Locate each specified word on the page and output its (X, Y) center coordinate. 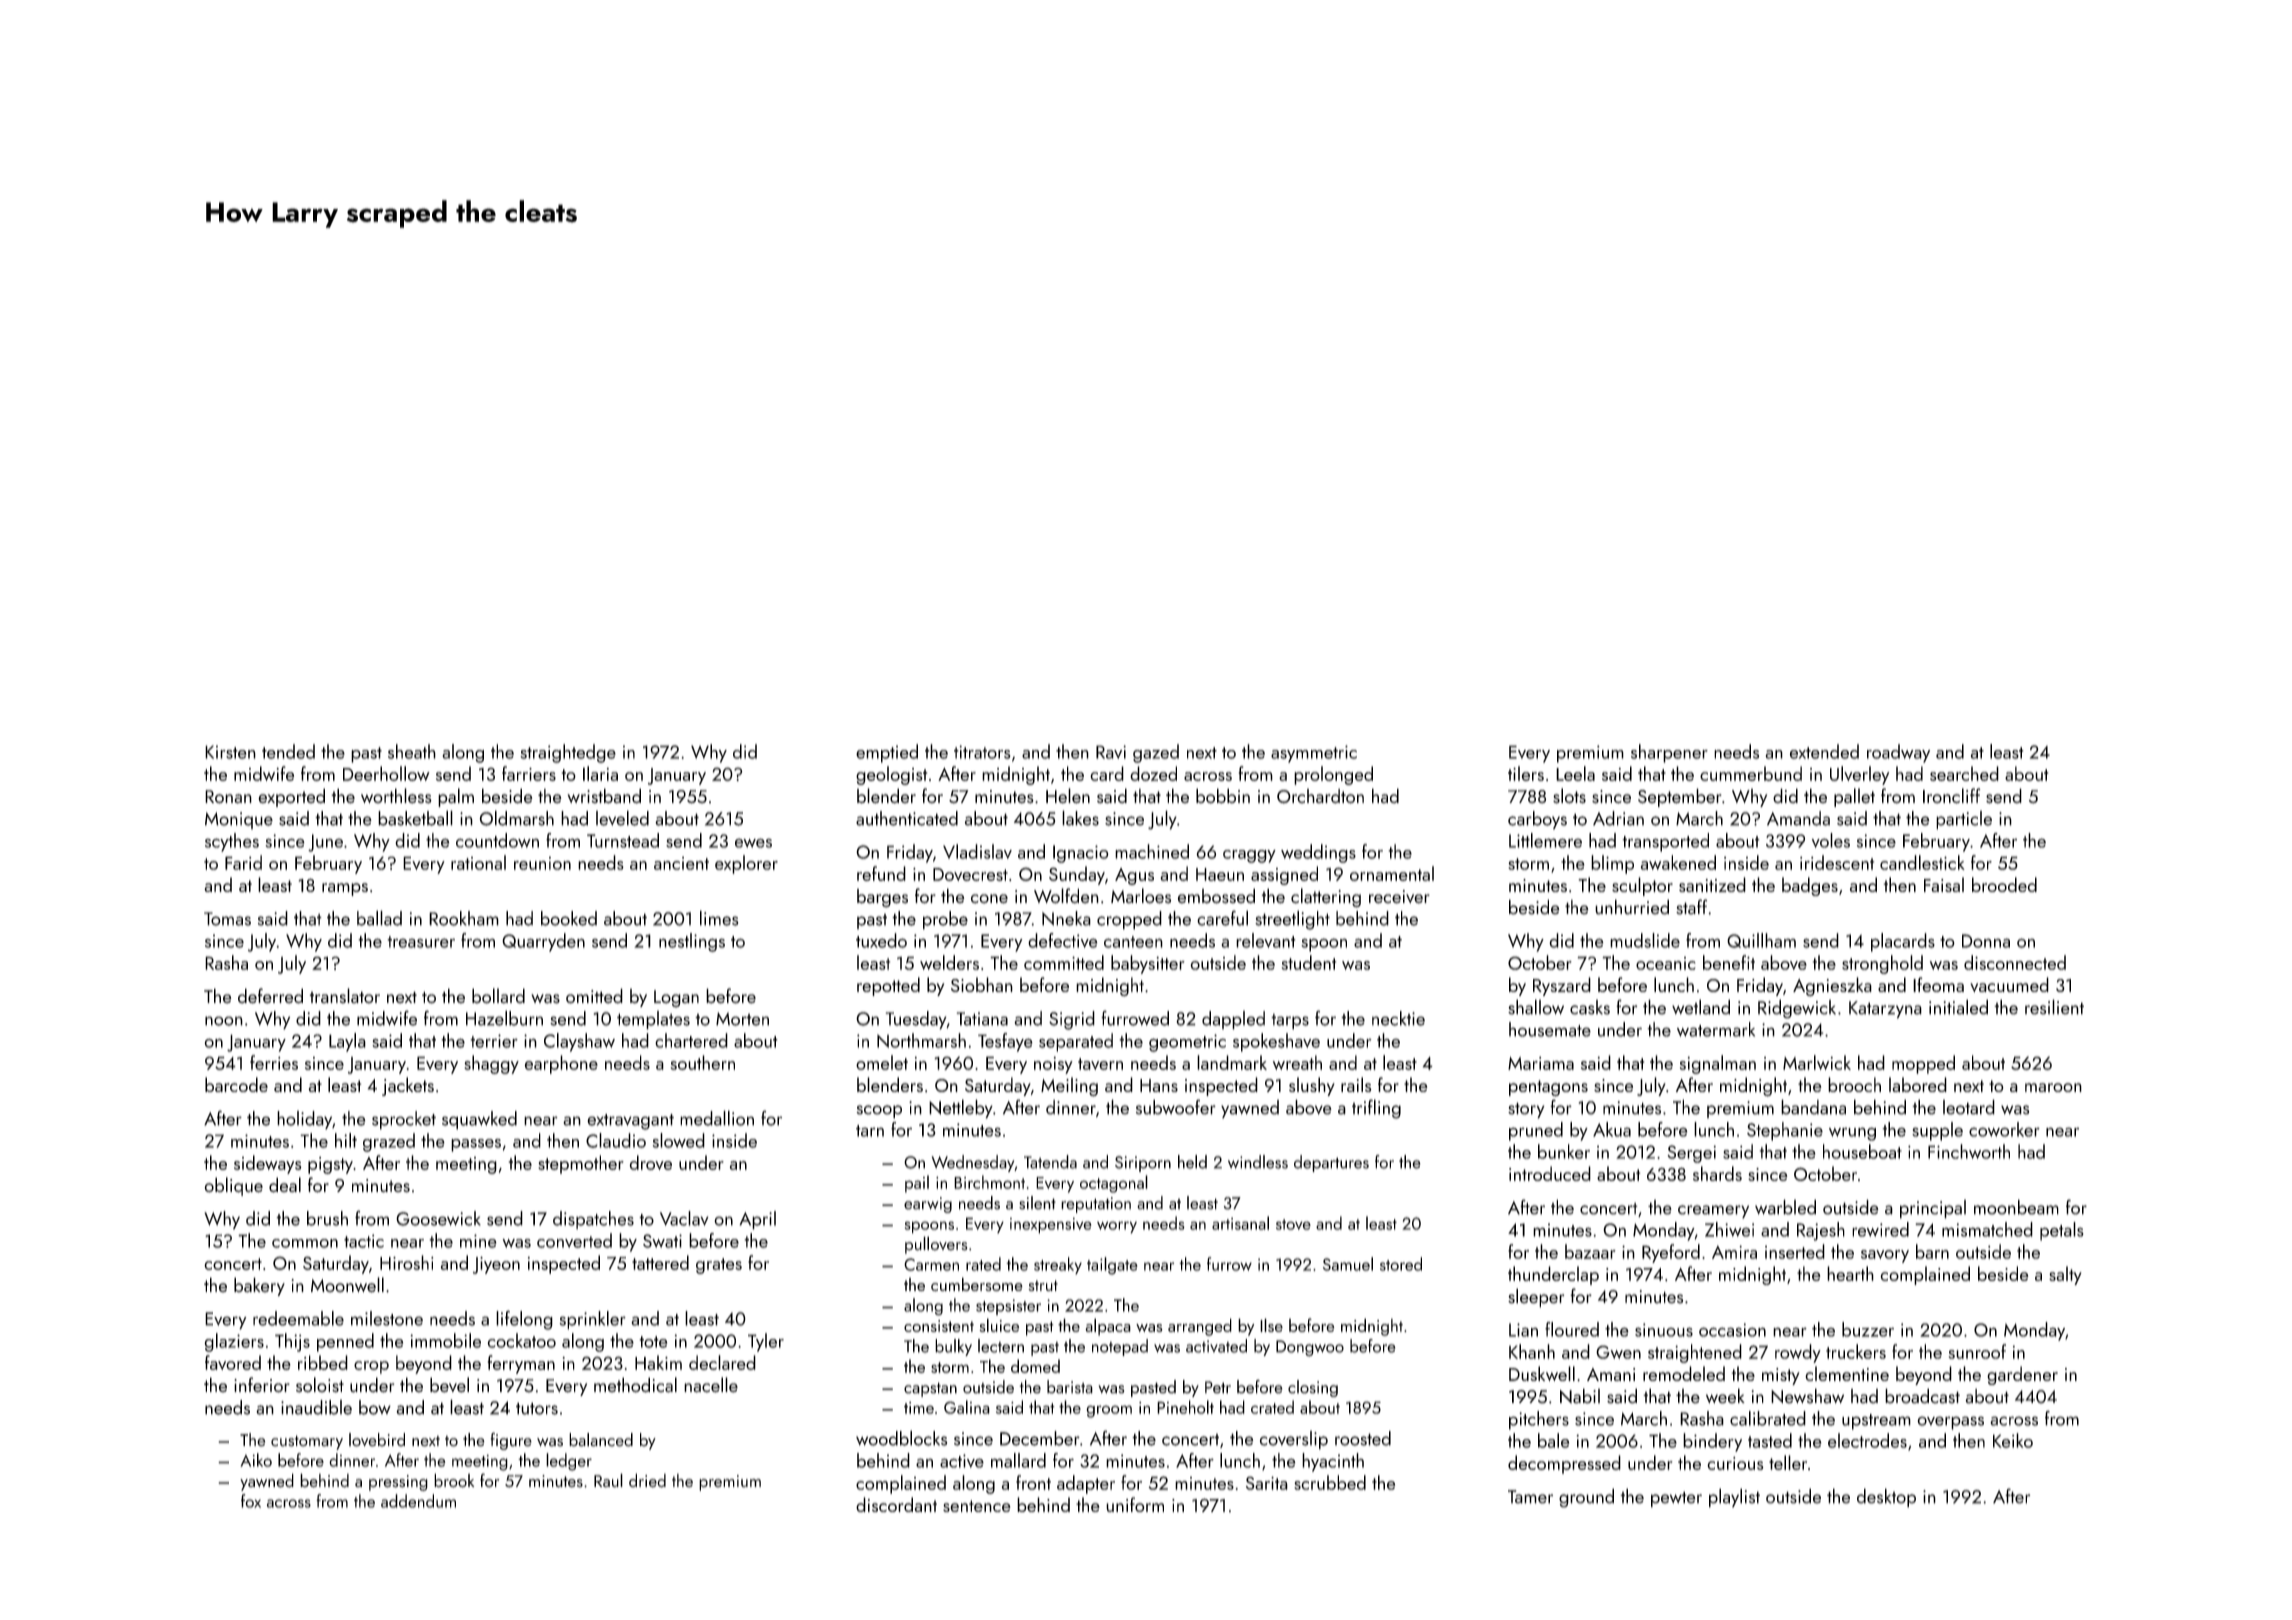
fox (251, 1501)
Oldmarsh (516, 818)
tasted (1770, 1440)
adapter (1086, 1484)
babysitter (1148, 964)
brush (327, 1218)
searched (1964, 773)
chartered (691, 1040)
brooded (2004, 884)
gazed (1156, 753)
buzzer (1868, 1329)
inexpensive (1051, 1226)
